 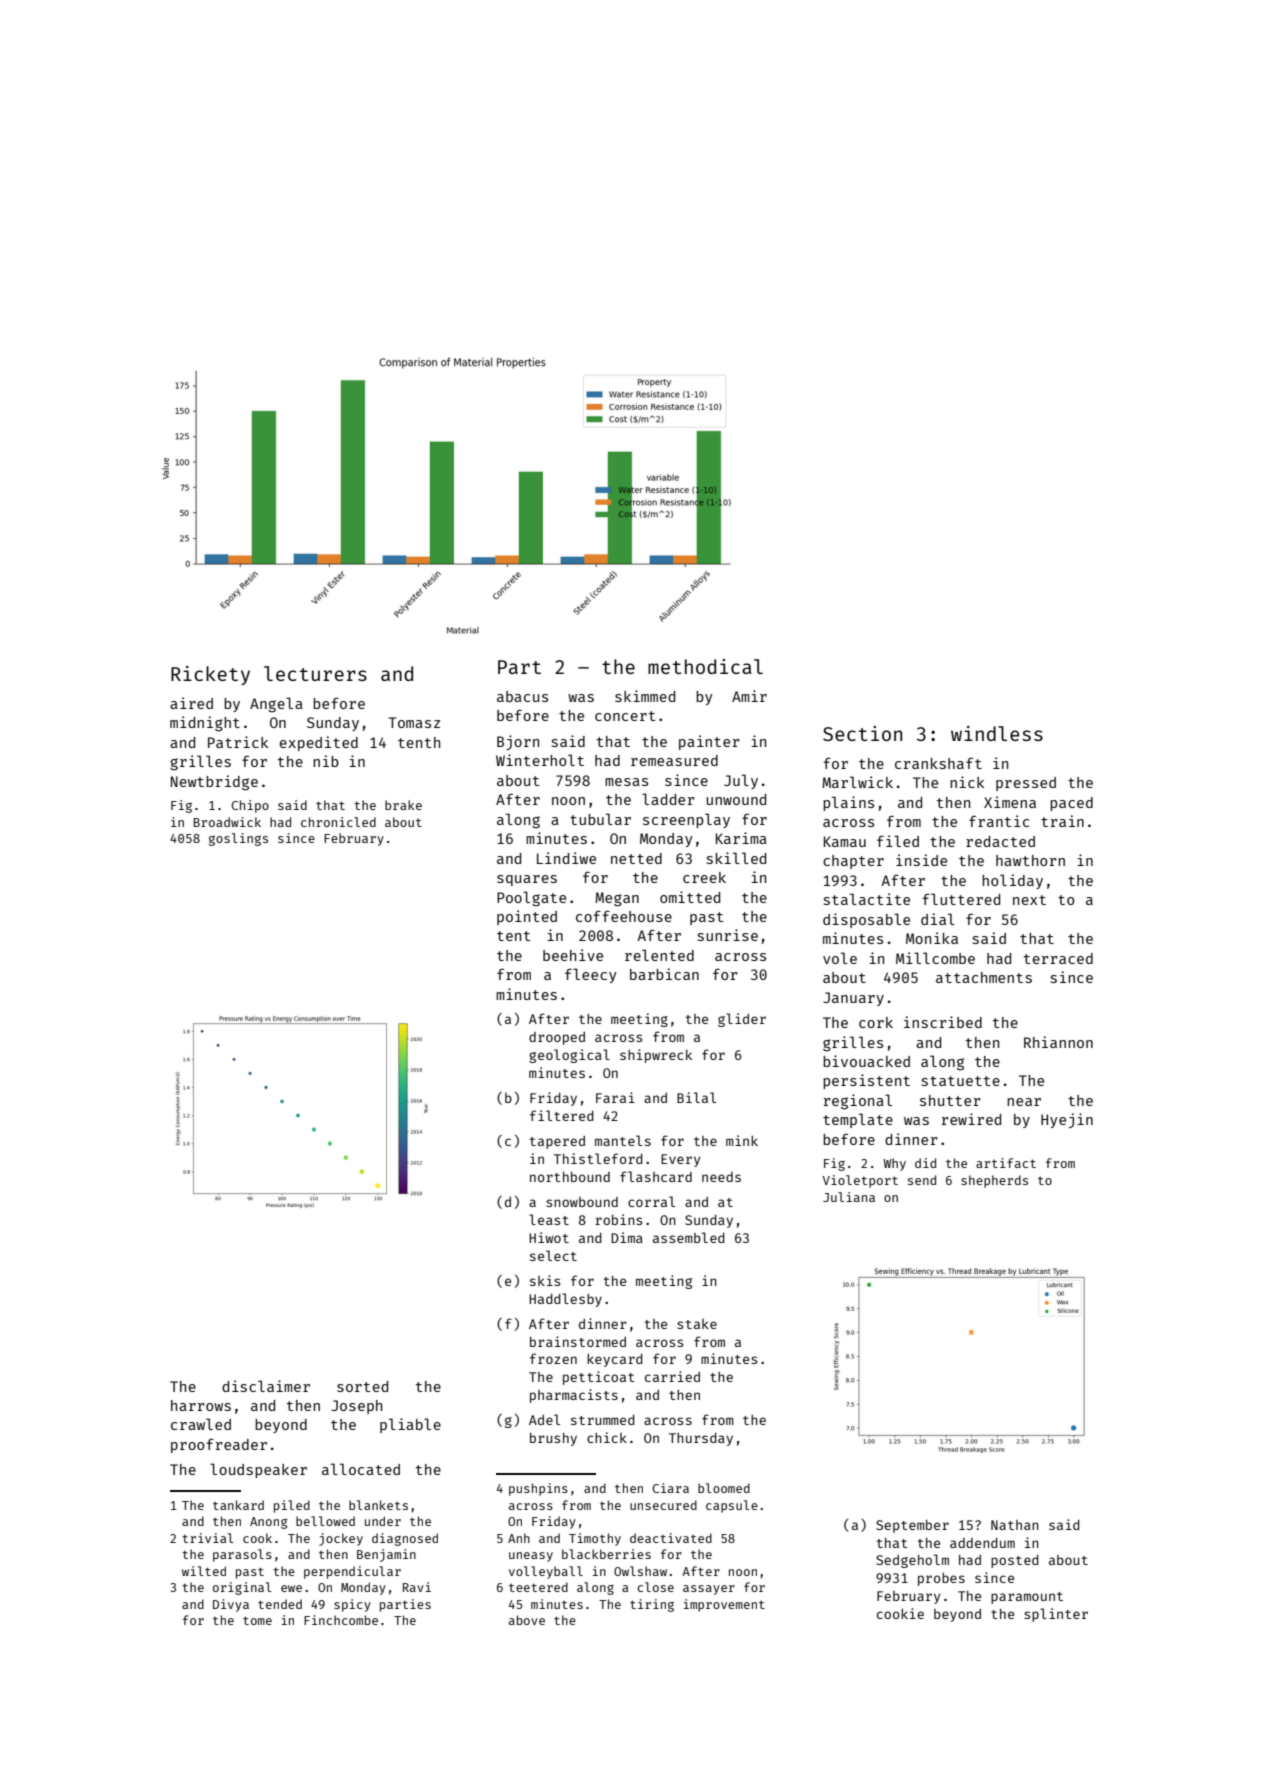 What do you see at coordinates (538, 1587) in the screenshot?
I see `teetered` at bounding box center [538, 1587].
